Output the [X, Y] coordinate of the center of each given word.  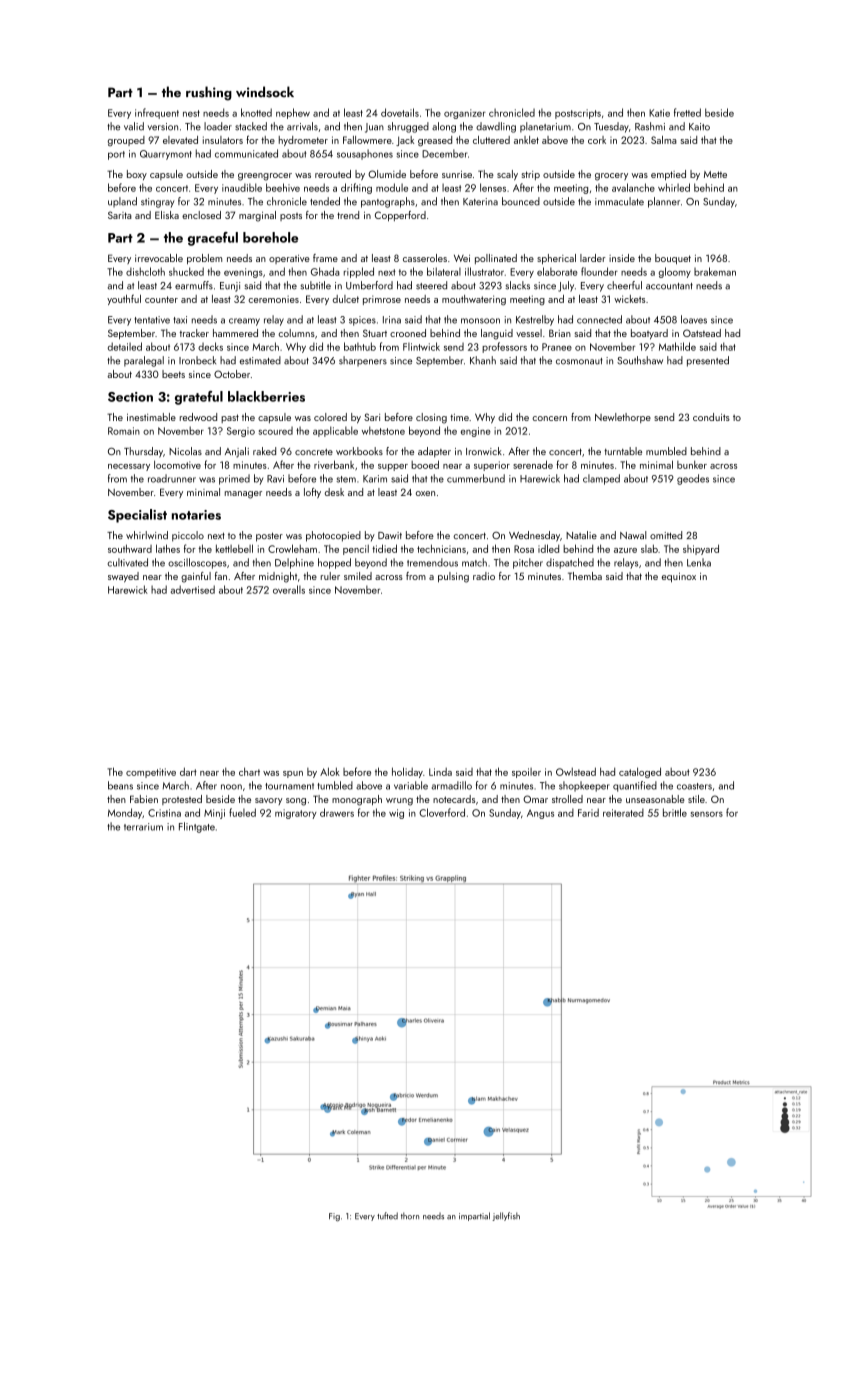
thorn [410, 1216]
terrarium [143, 827]
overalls [289, 589]
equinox [679, 577]
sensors [706, 814]
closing [431, 418]
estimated [260, 360]
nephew [293, 113]
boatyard [649, 334]
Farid [588, 812]
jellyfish [506, 1216]
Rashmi [650, 126]
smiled [358, 576]
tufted [387, 1216]
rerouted [333, 174]
